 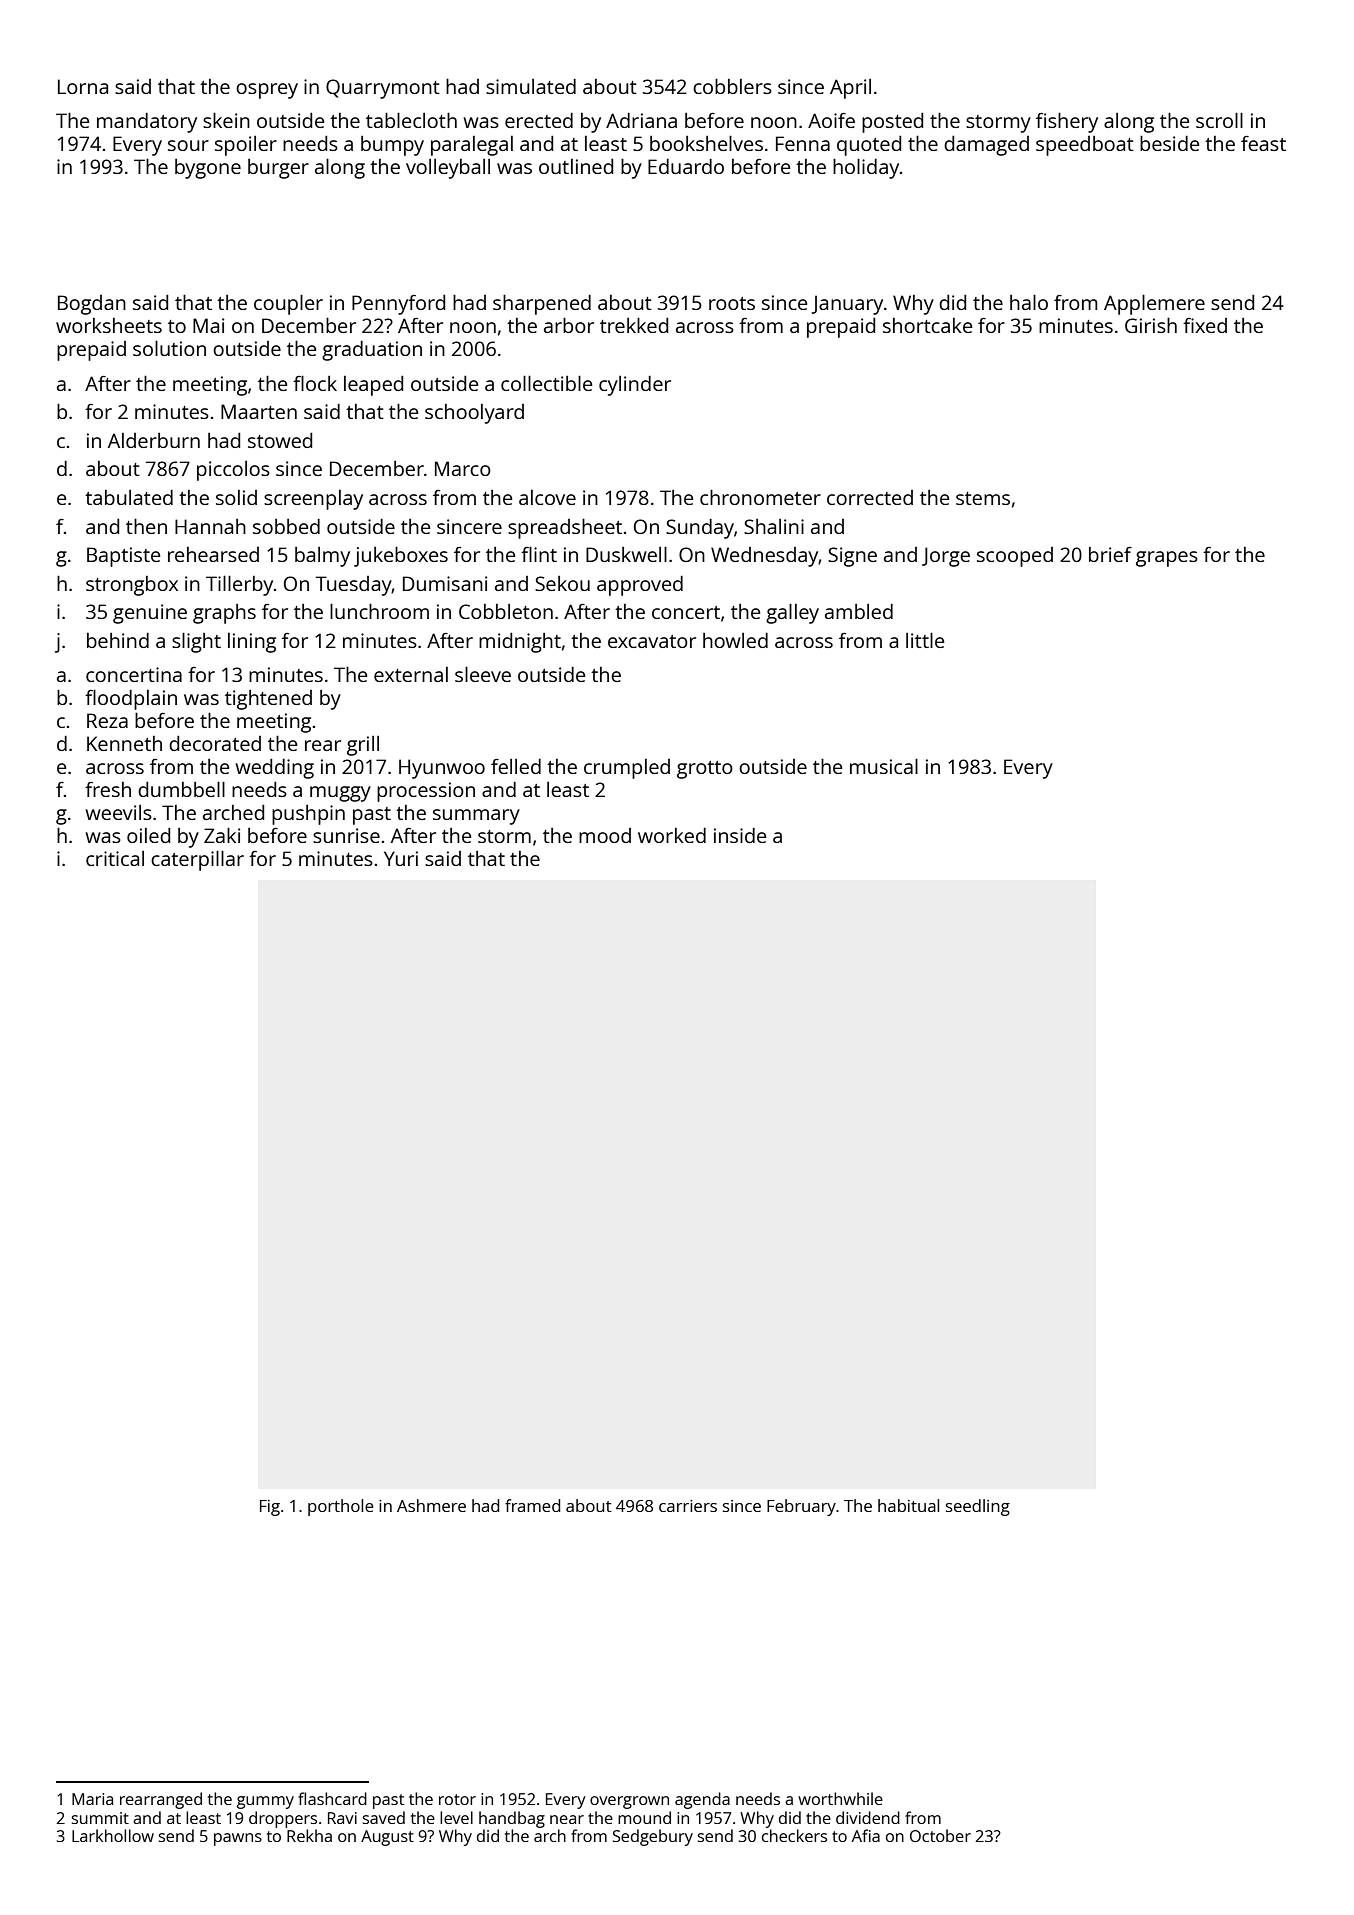 I want to click on Pennyford, so click(x=398, y=305).
